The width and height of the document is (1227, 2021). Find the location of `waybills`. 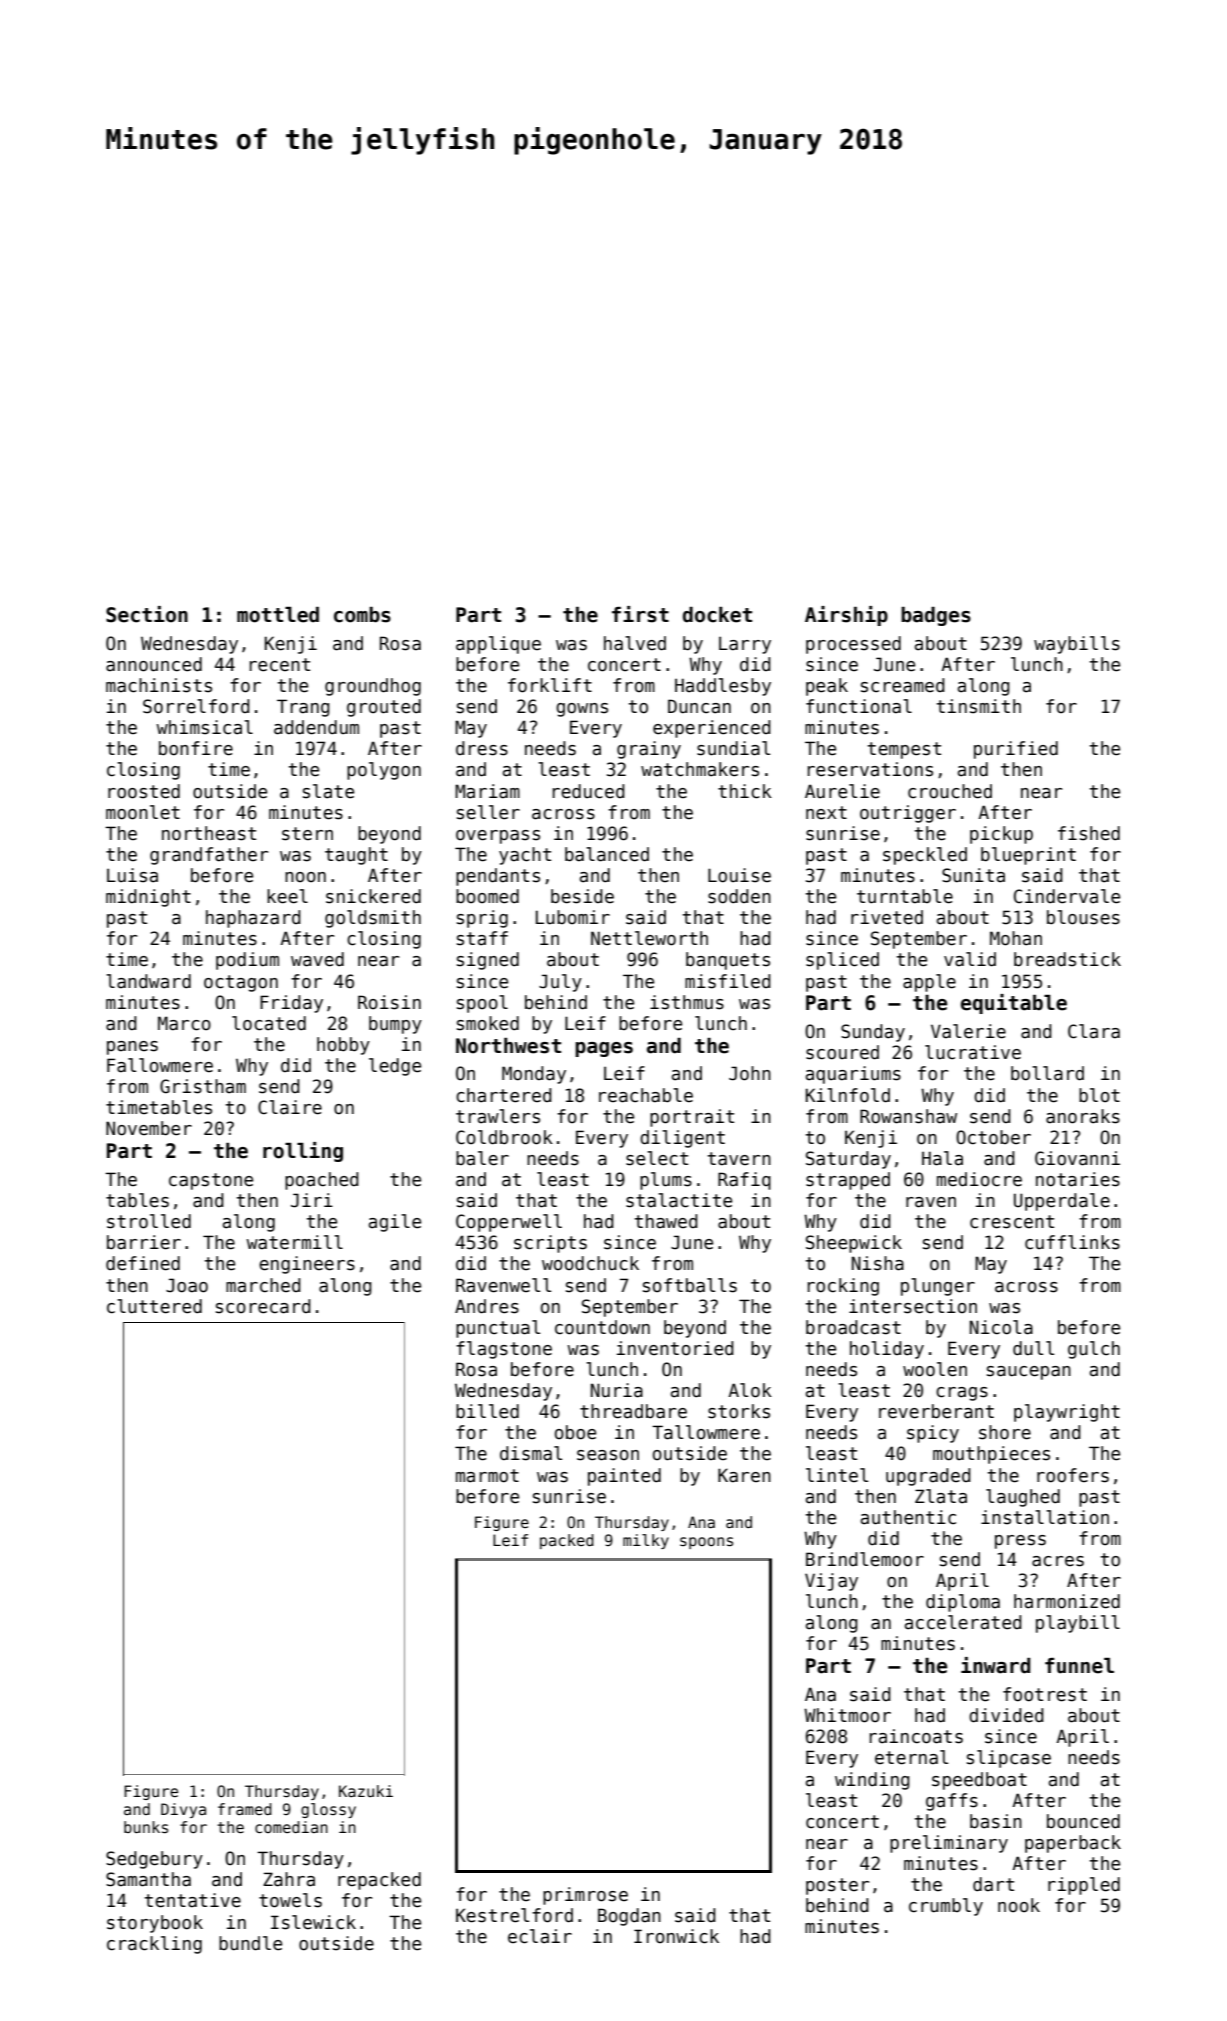

waybills is located at coordinates (1077, 645).
